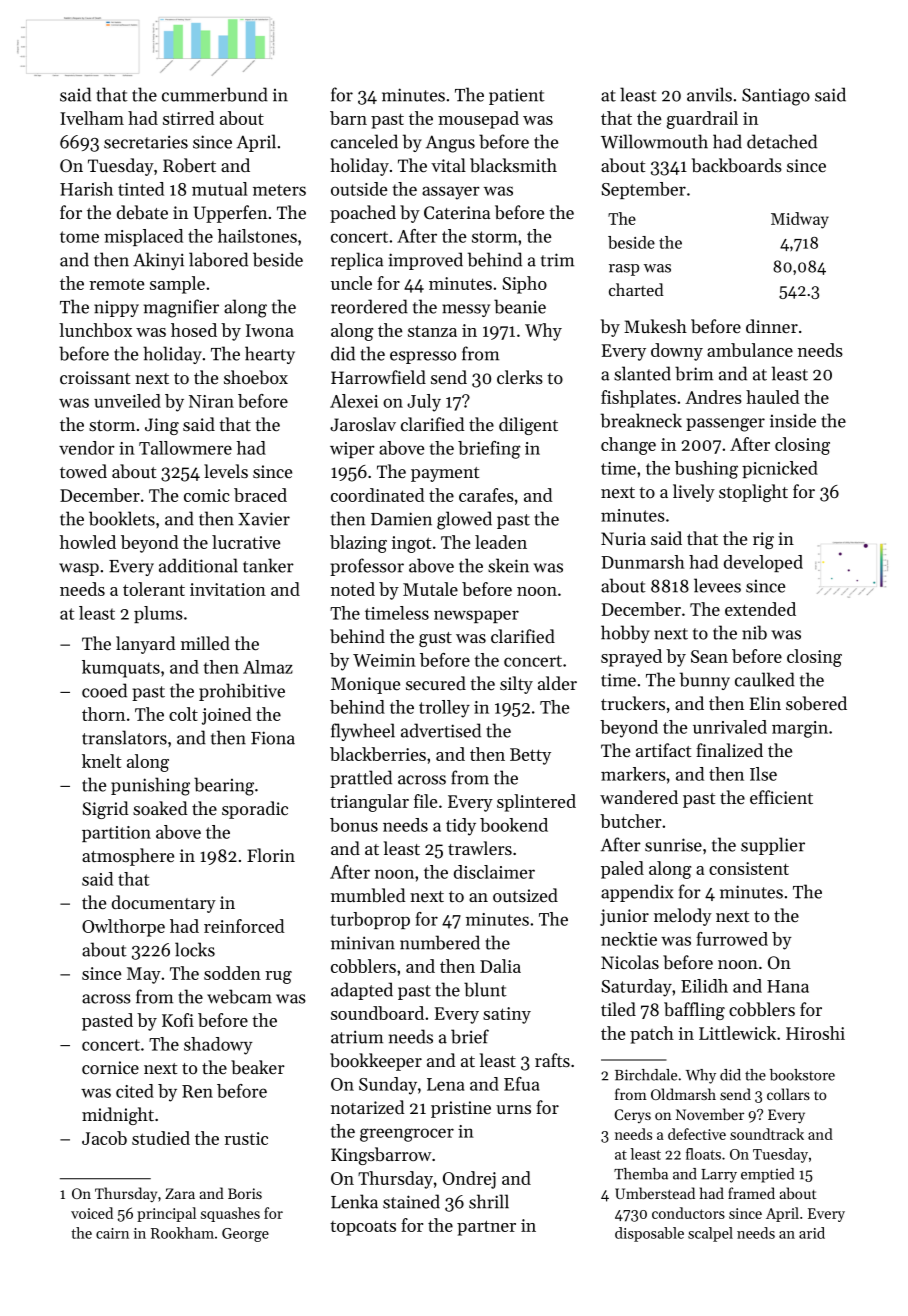 This page has width=908, height=1316. Describe the element at coordinates (780, 469) in the page. I see `picnicked` at that location.
